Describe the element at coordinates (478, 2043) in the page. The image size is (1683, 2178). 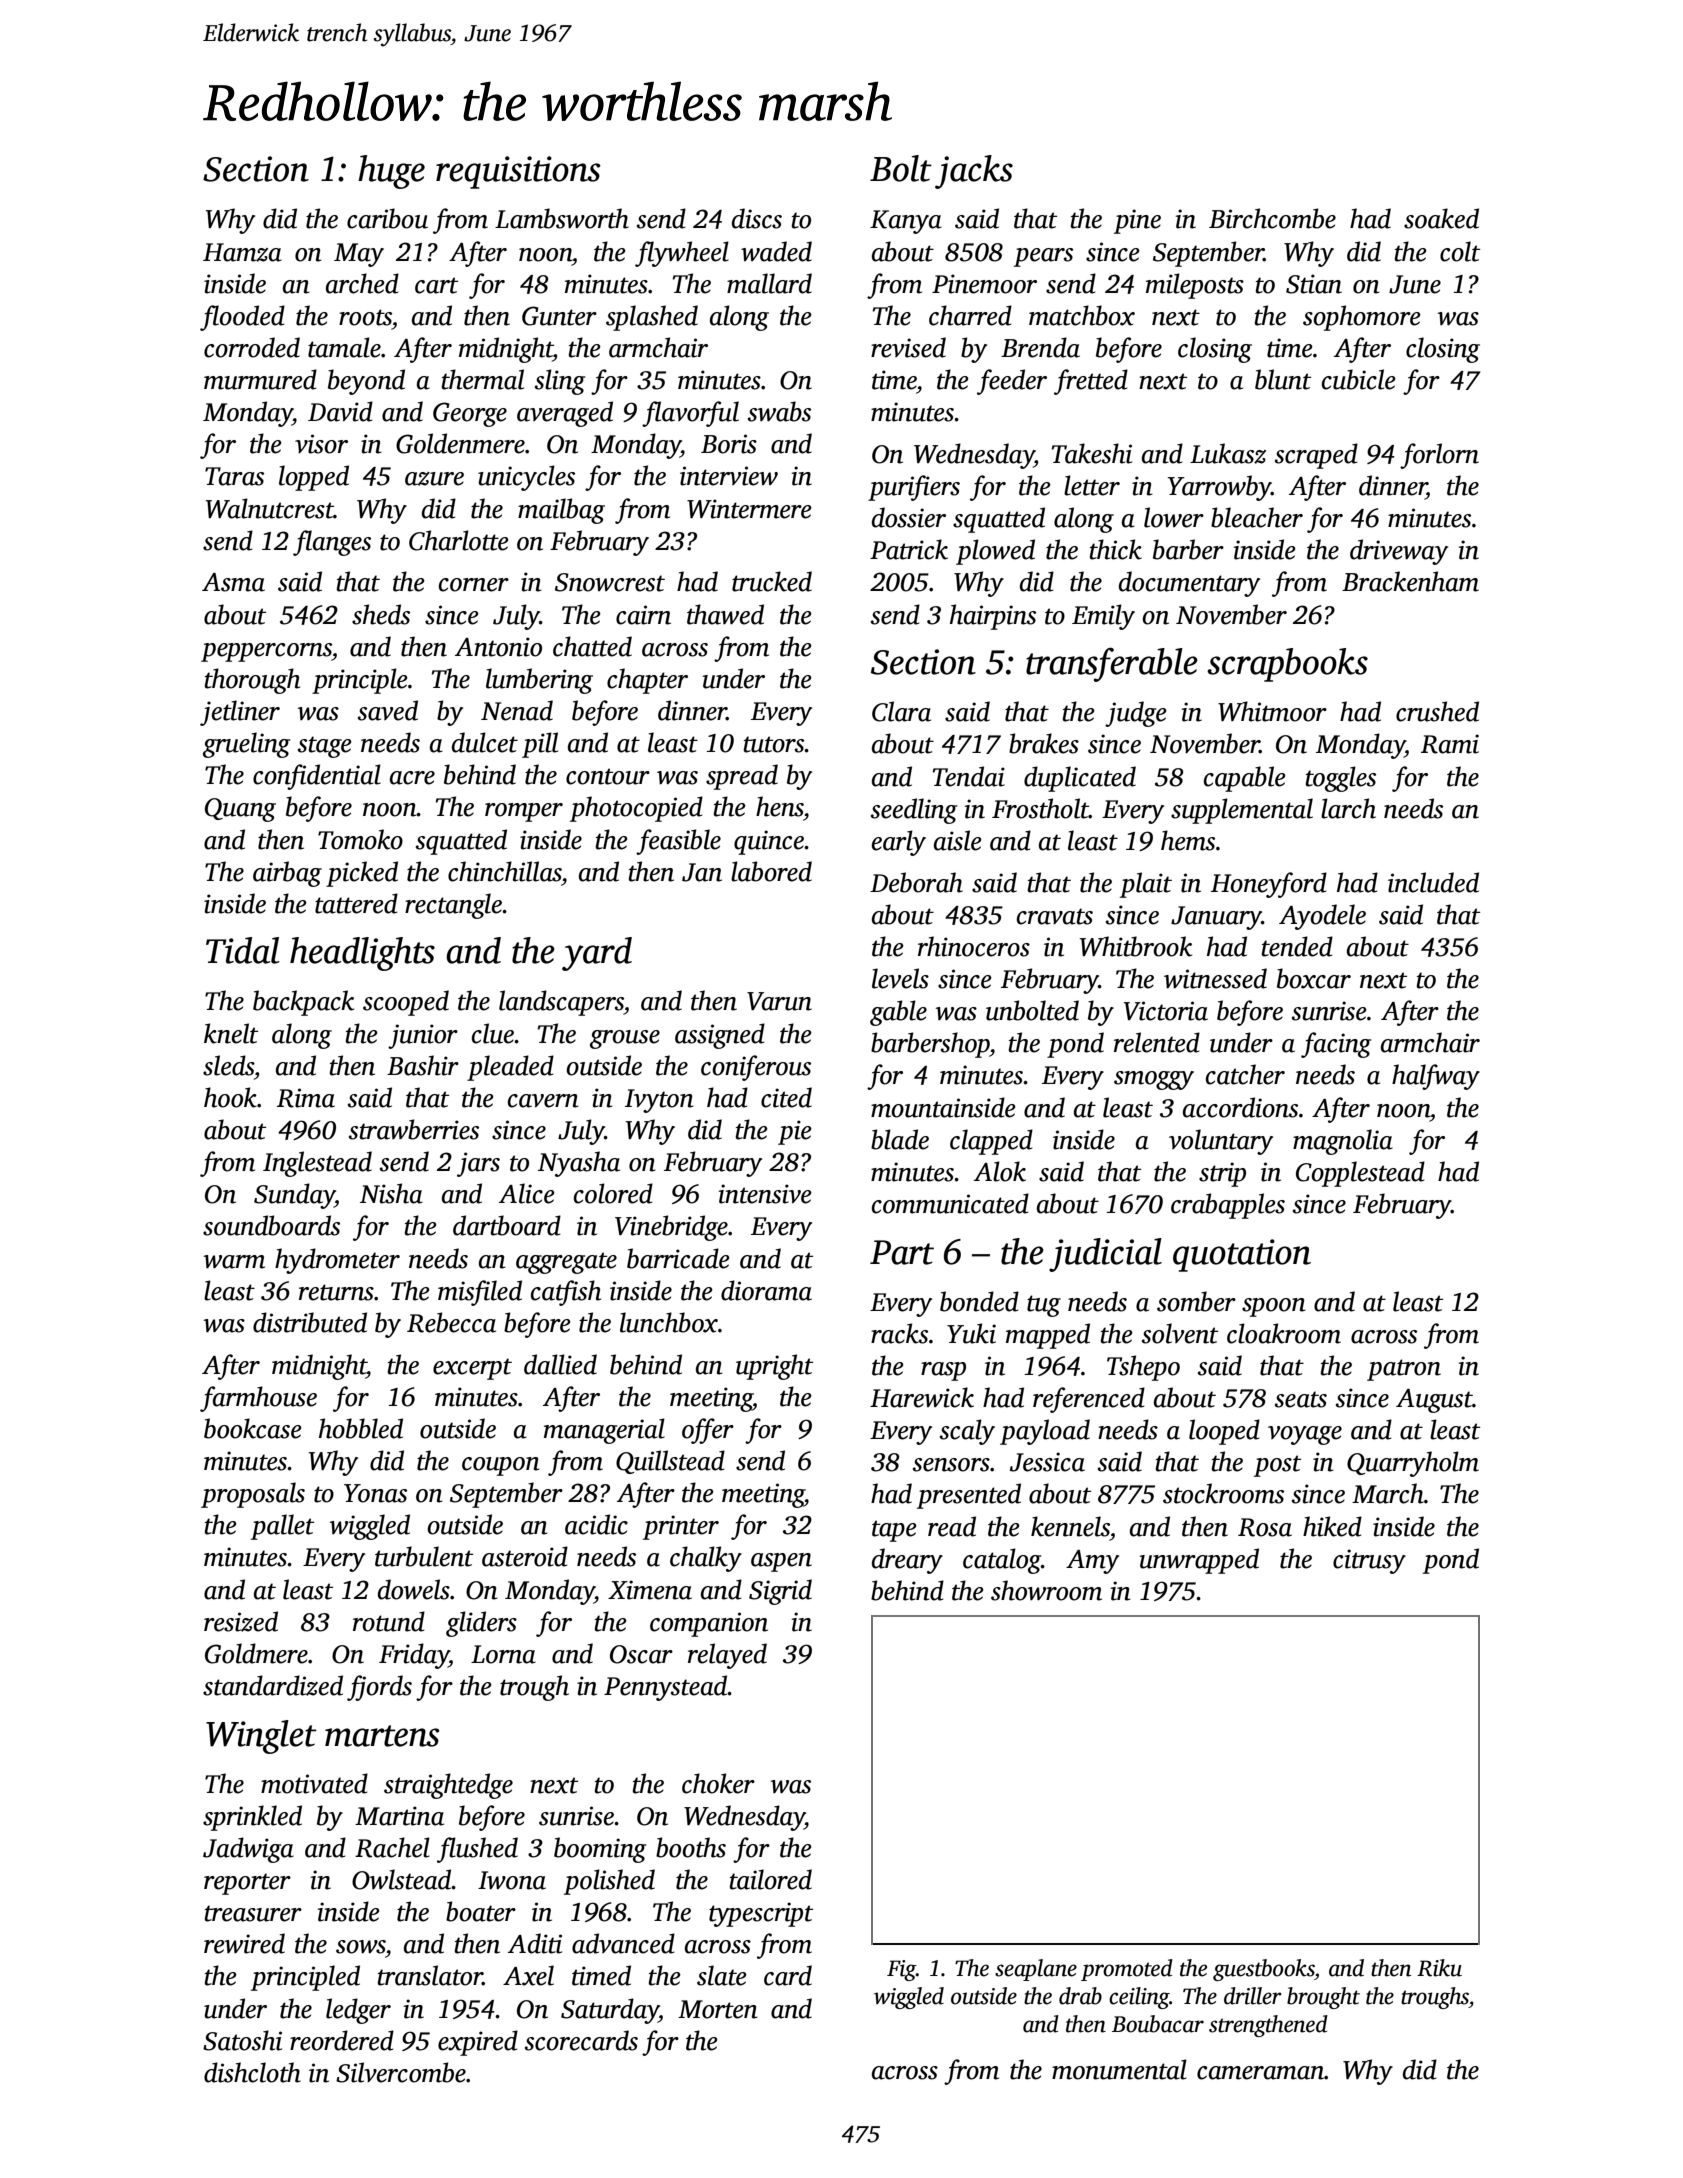
I see `expired` at that location.
